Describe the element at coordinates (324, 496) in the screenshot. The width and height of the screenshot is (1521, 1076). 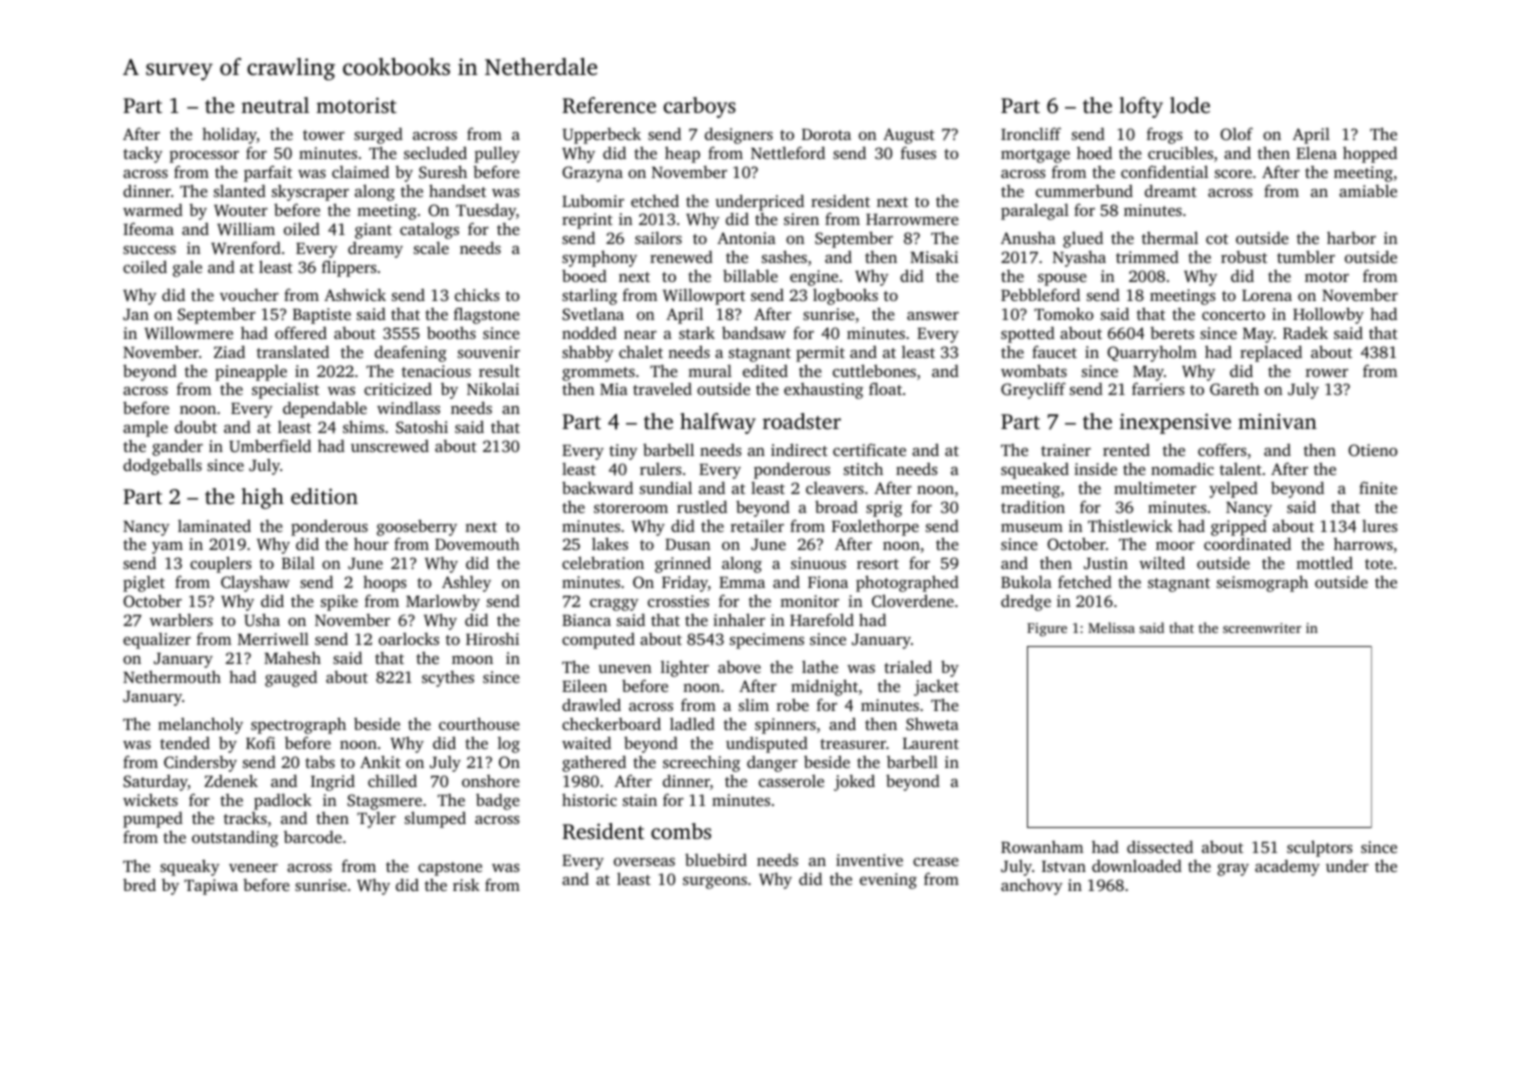
I see `edition` at that location.
